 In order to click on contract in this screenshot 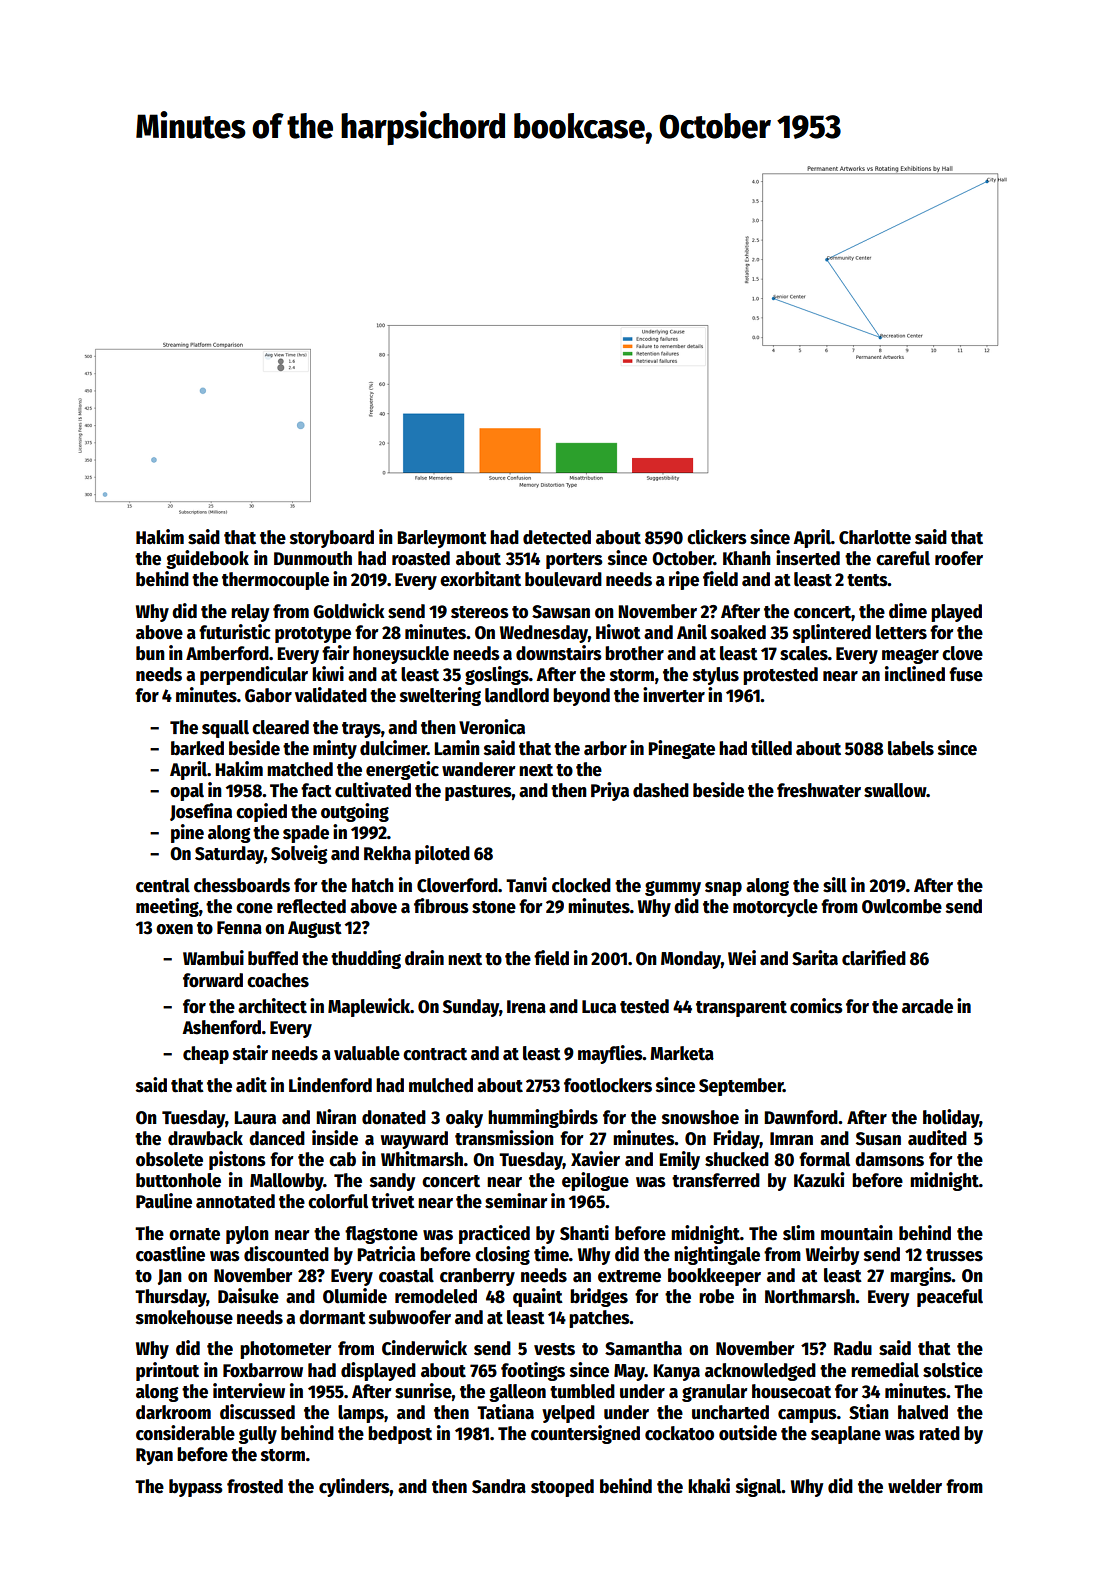, I will do `click(435, 1054)`.
